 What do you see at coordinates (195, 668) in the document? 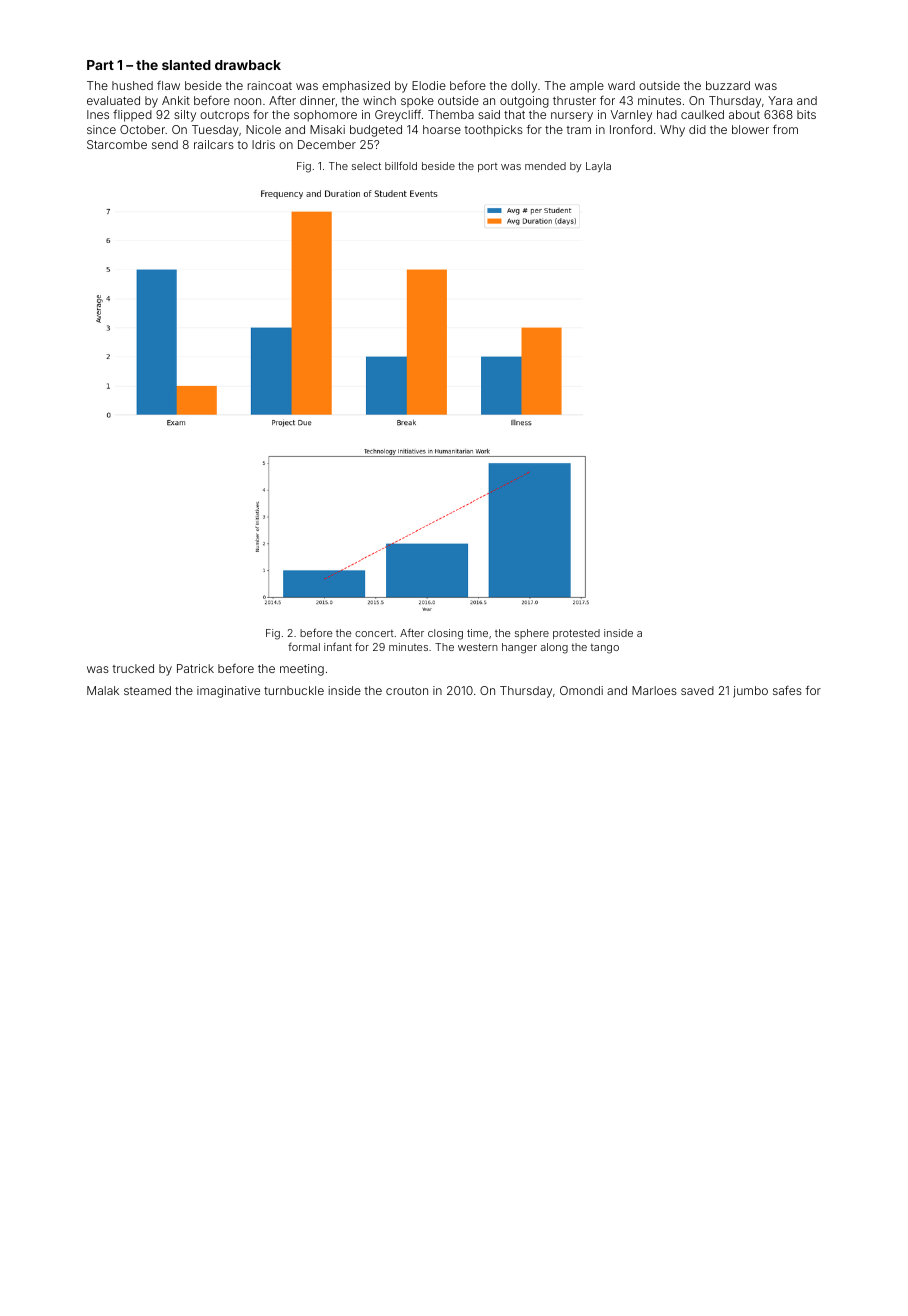
I see `Patrick` at bounding box center [195, 668].
